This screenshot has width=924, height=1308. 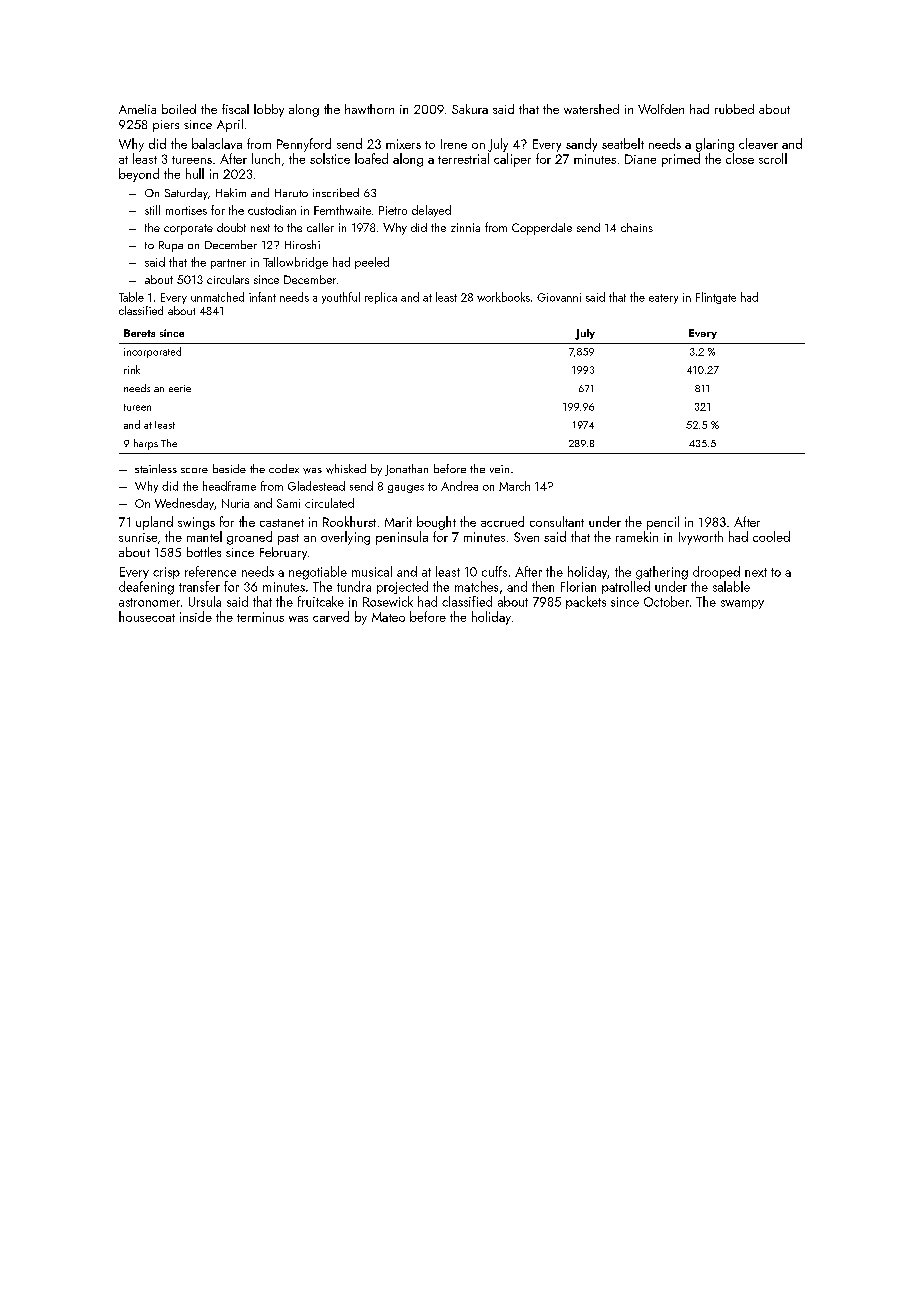 I want to click on Sakura, so click(x=470, y=109).
